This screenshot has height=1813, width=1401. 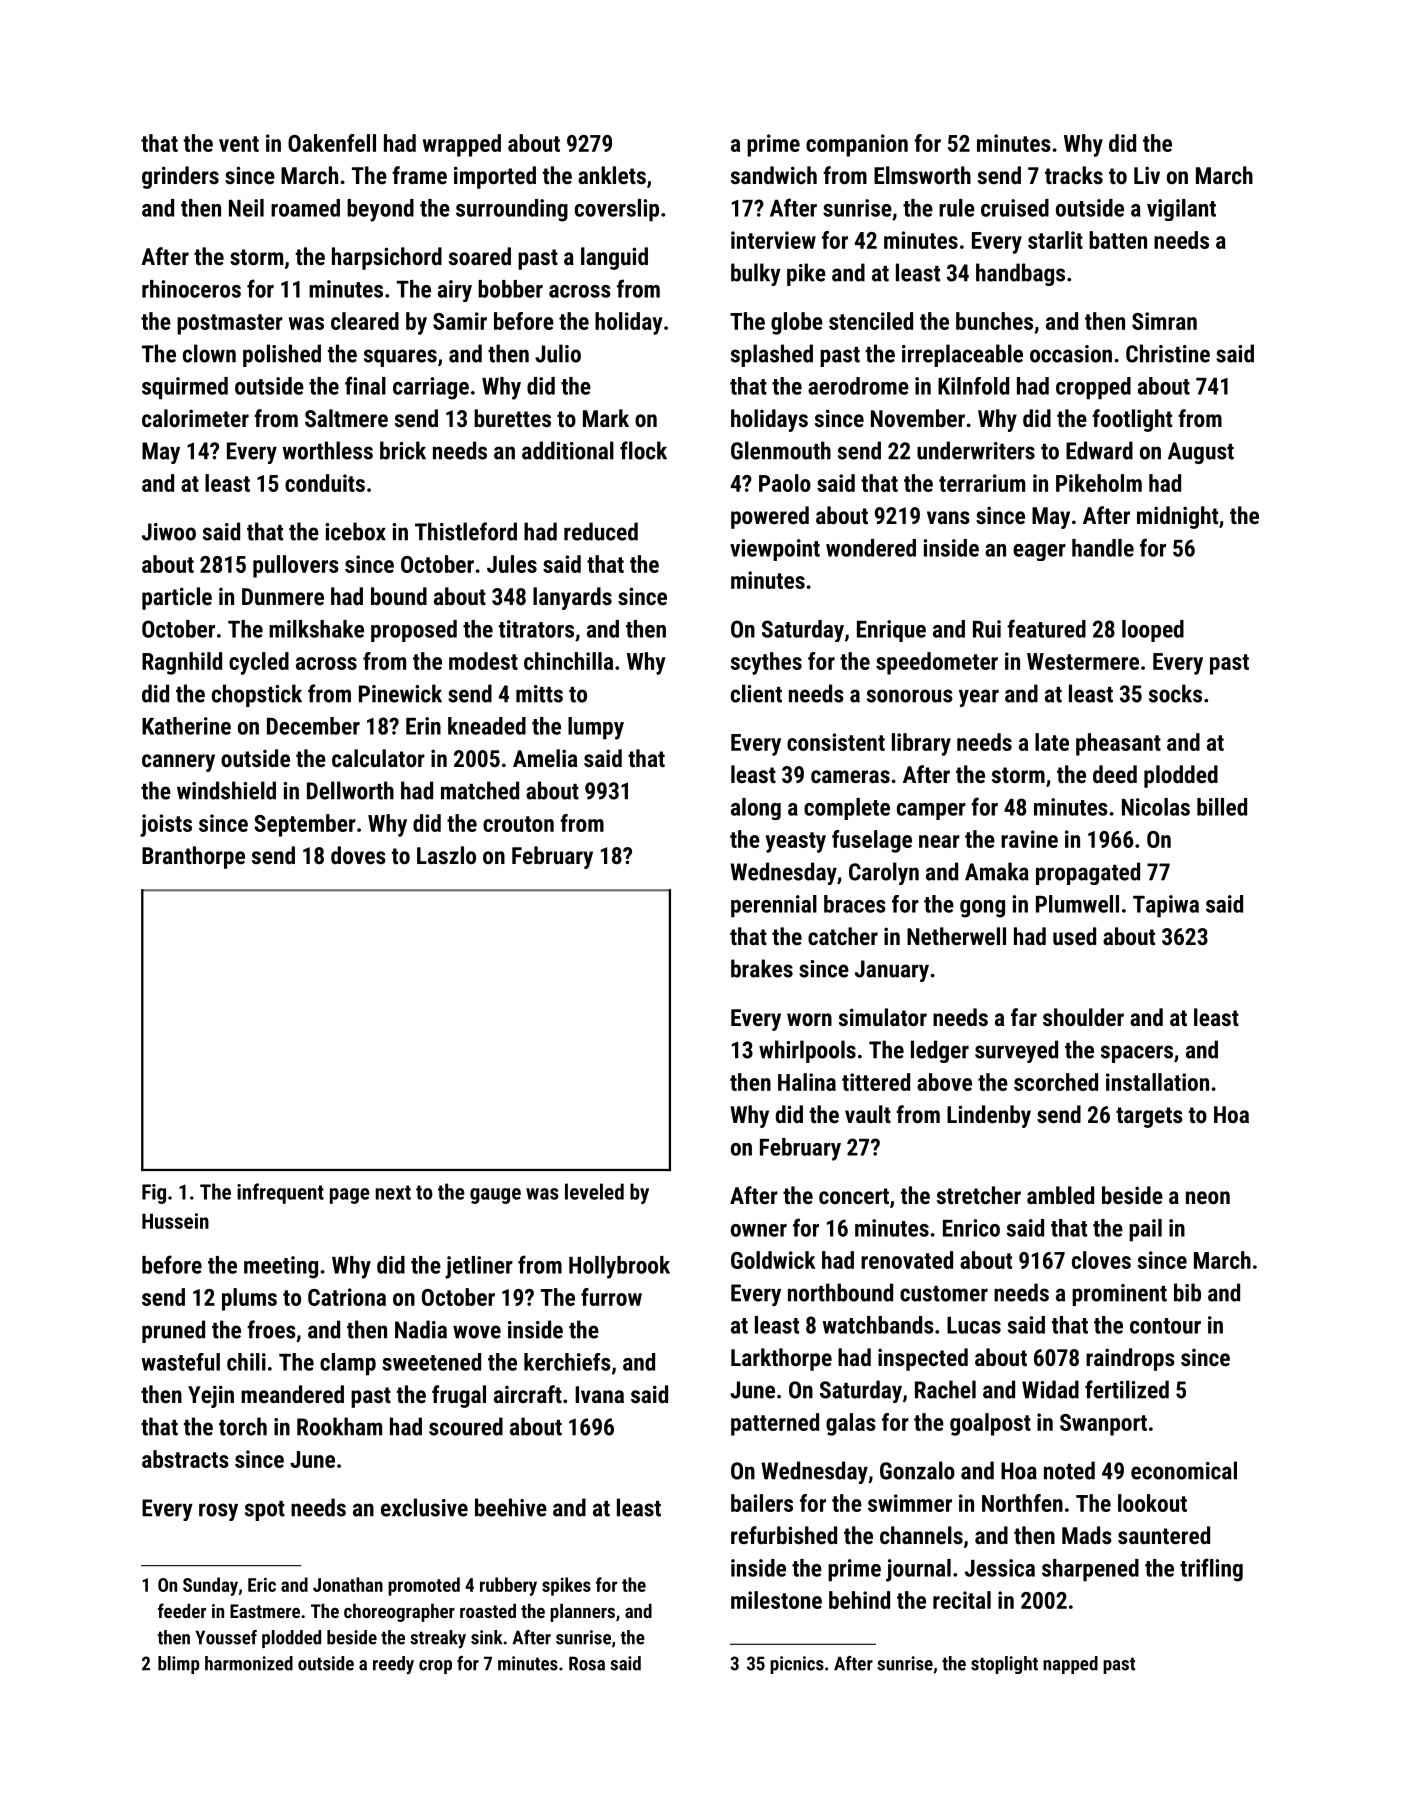 I want to click on globe, so click(x=797, y=323).
